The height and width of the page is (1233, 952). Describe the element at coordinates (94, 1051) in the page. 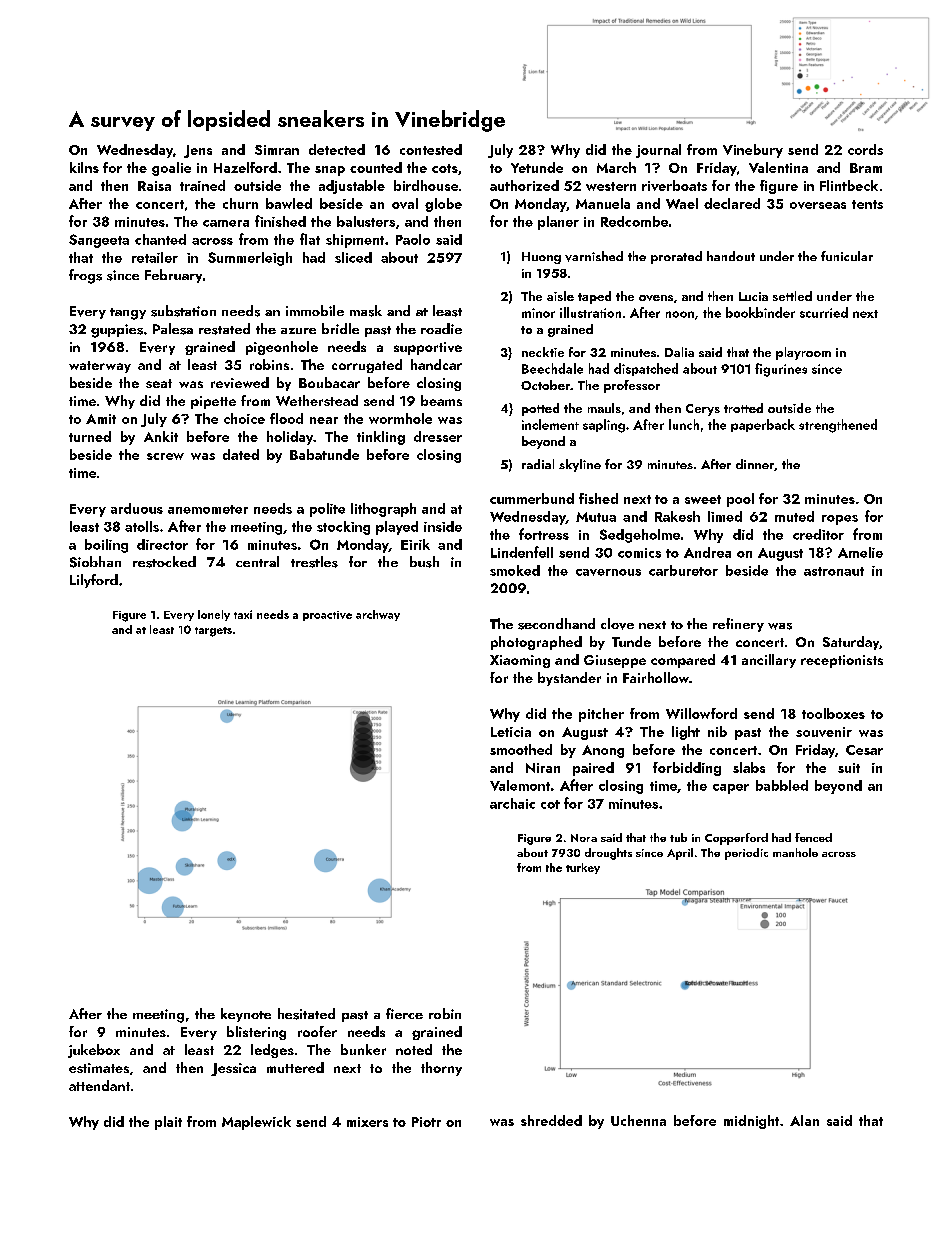

I see `jukebox` at that location.
